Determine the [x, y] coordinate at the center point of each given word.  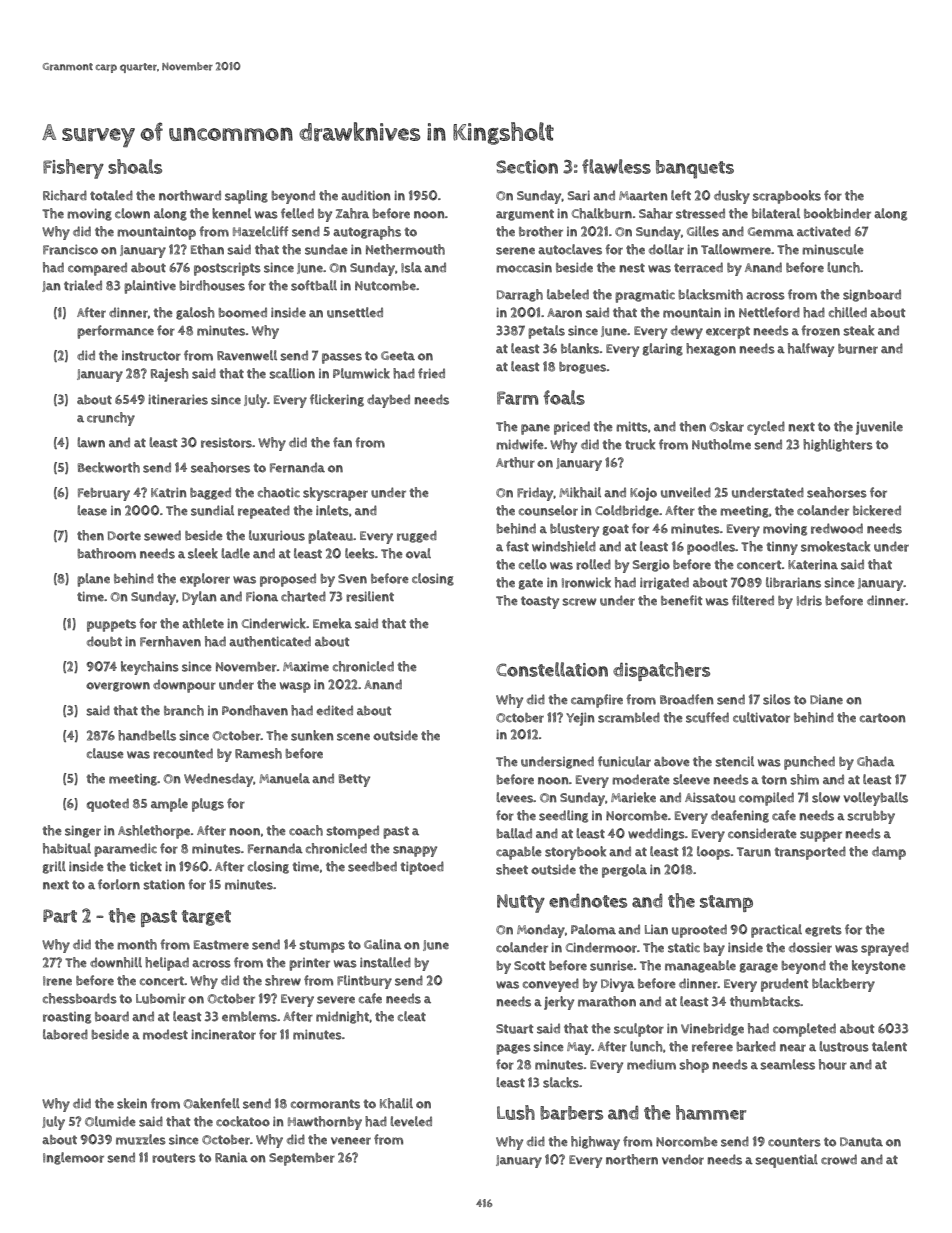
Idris [809, 600]
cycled [766, 428]
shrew [283, 980]
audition [366, 195]
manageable [700, 966]
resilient [370, 596]
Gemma [771, 232]
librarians [793, 582]
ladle [235, 553]
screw [579, 602]
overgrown [118, 687]
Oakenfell [211, 1103]
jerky [559, 1003]
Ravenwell [247, 355]
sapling [246, 197]
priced [572, 428]
